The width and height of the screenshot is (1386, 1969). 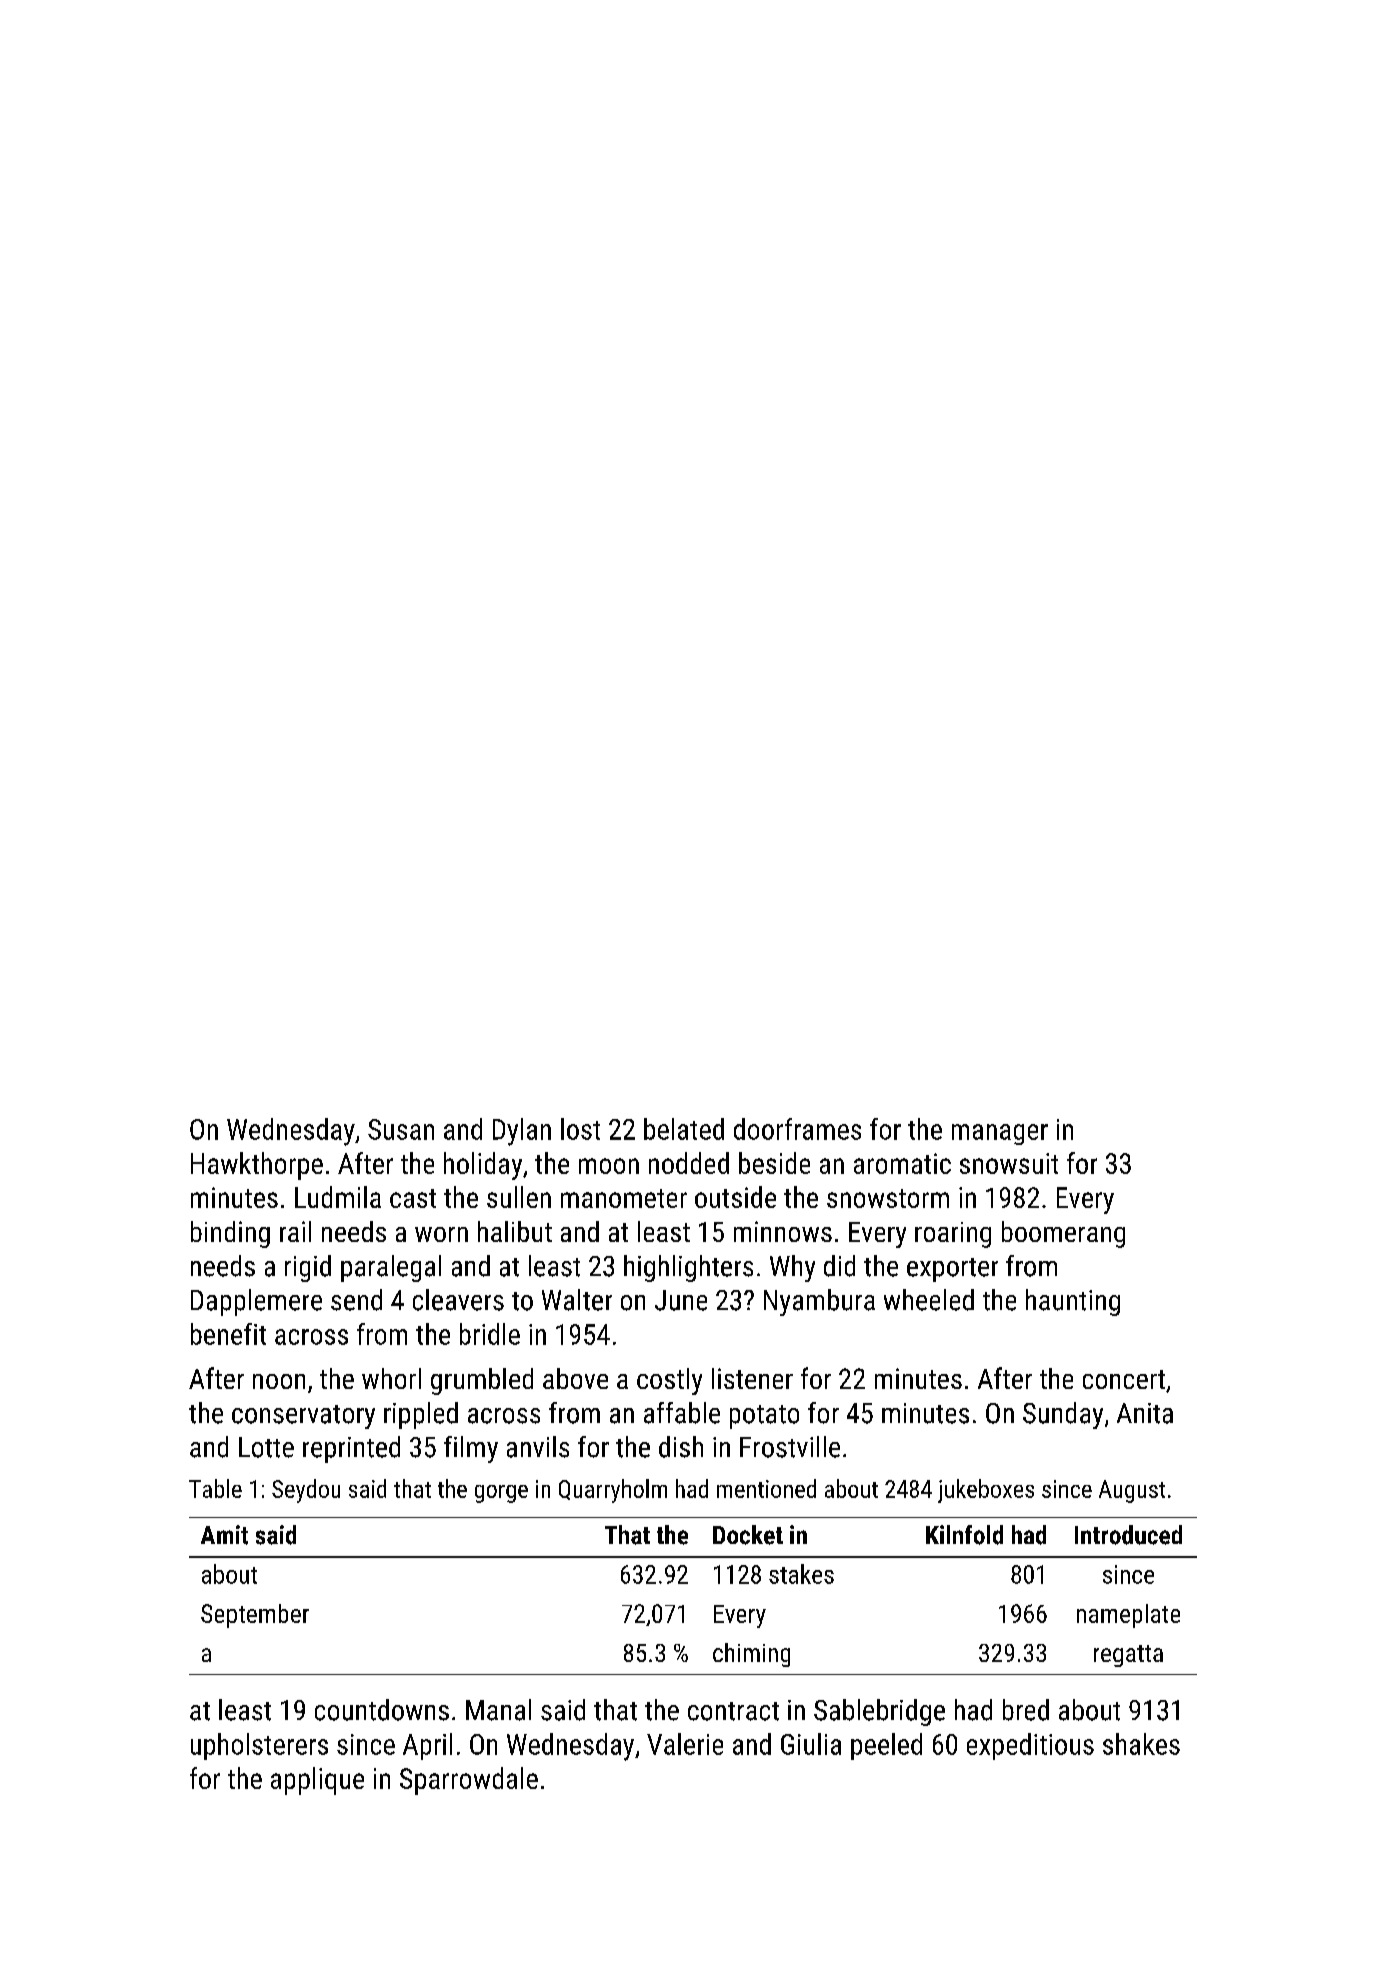 What do you see at coordinates (811, 1744) in the screenshot?
I see `Giulia` at bounding box center [811, 1744].
